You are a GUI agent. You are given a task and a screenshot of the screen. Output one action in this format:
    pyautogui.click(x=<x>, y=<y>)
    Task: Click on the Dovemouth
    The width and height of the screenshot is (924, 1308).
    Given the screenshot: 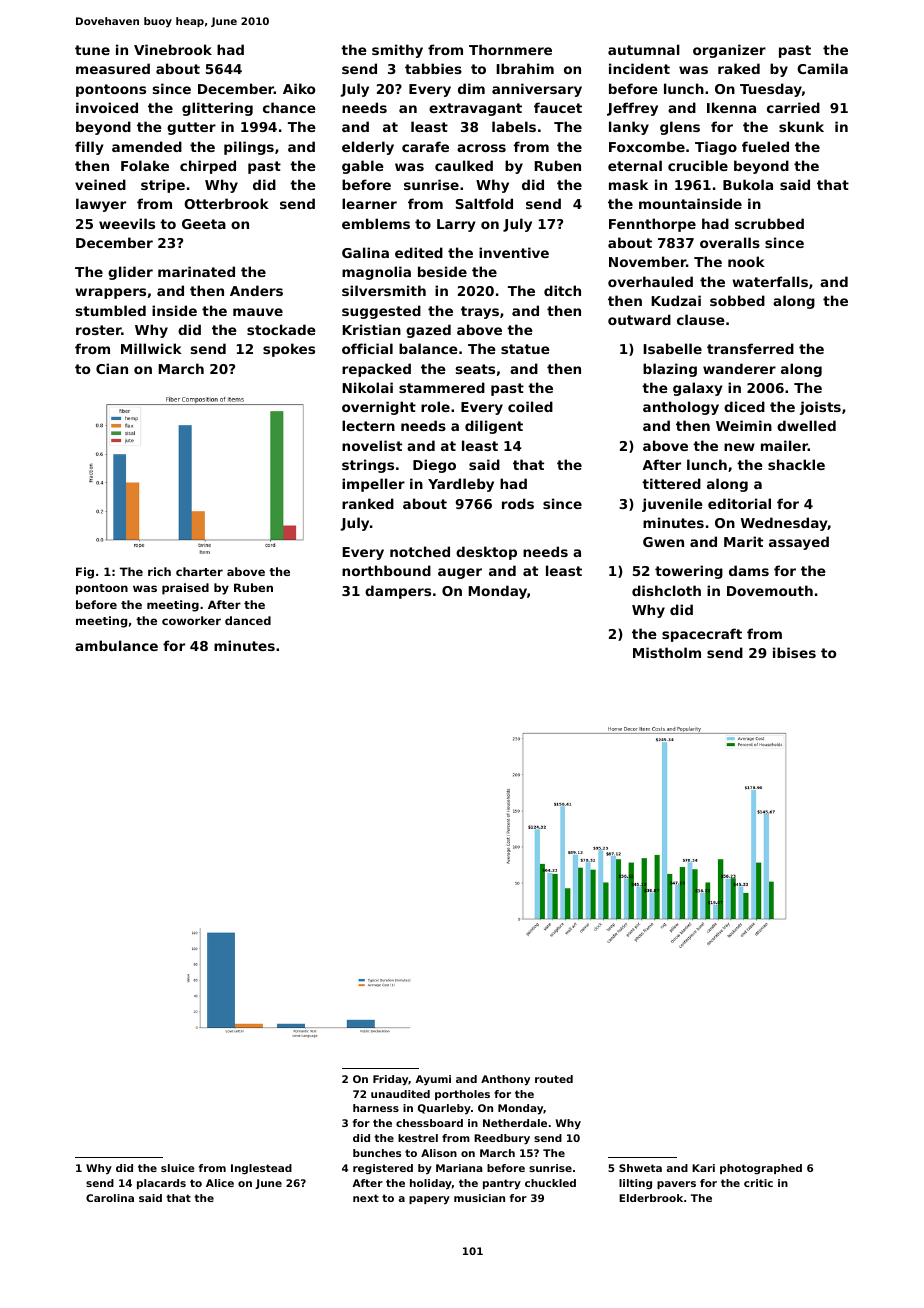 What is the action you would take?
    pyautogui.click(x=770, y=590)
